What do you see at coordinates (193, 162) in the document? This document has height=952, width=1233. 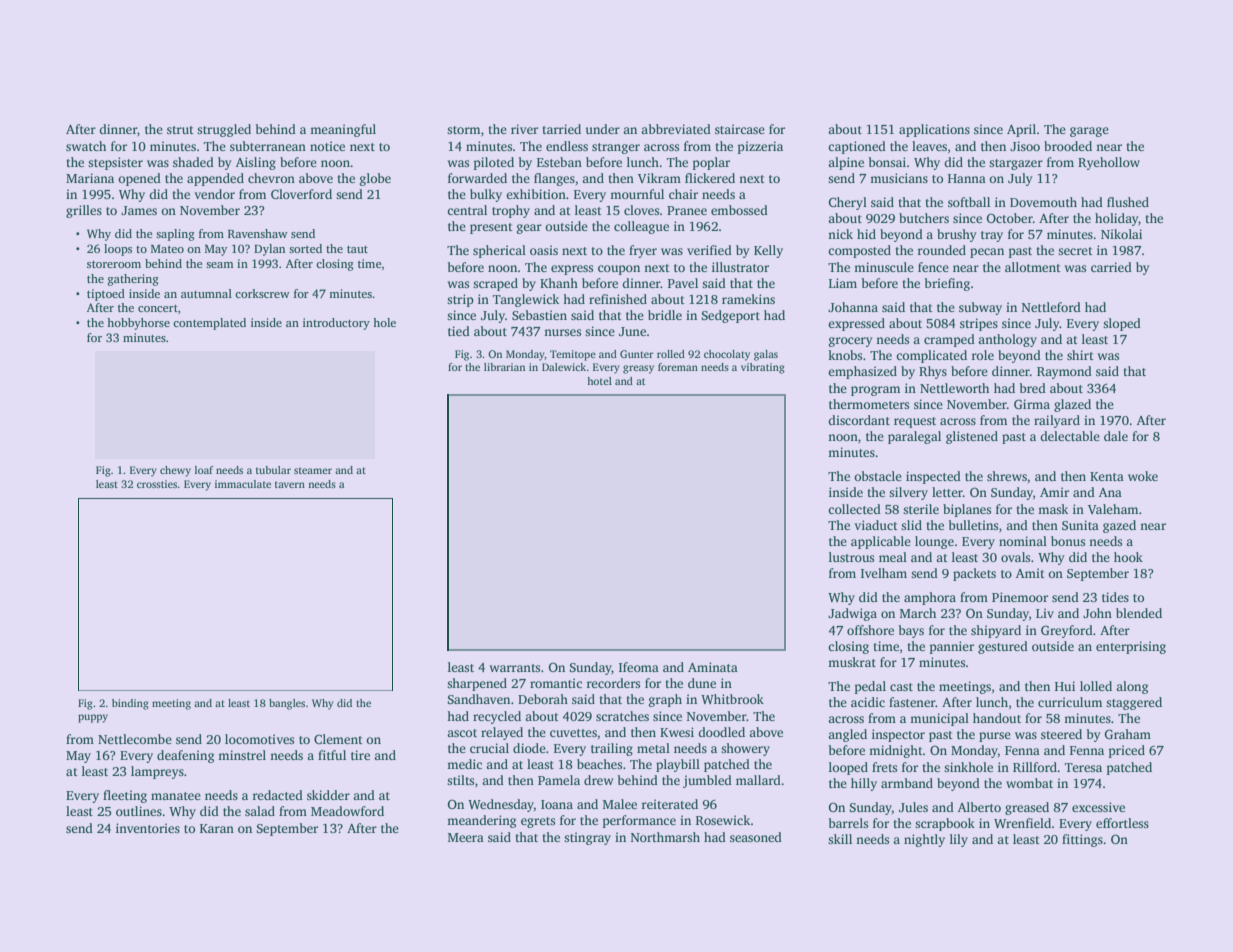 I see `shaded` at bounding box center [193, 162].
